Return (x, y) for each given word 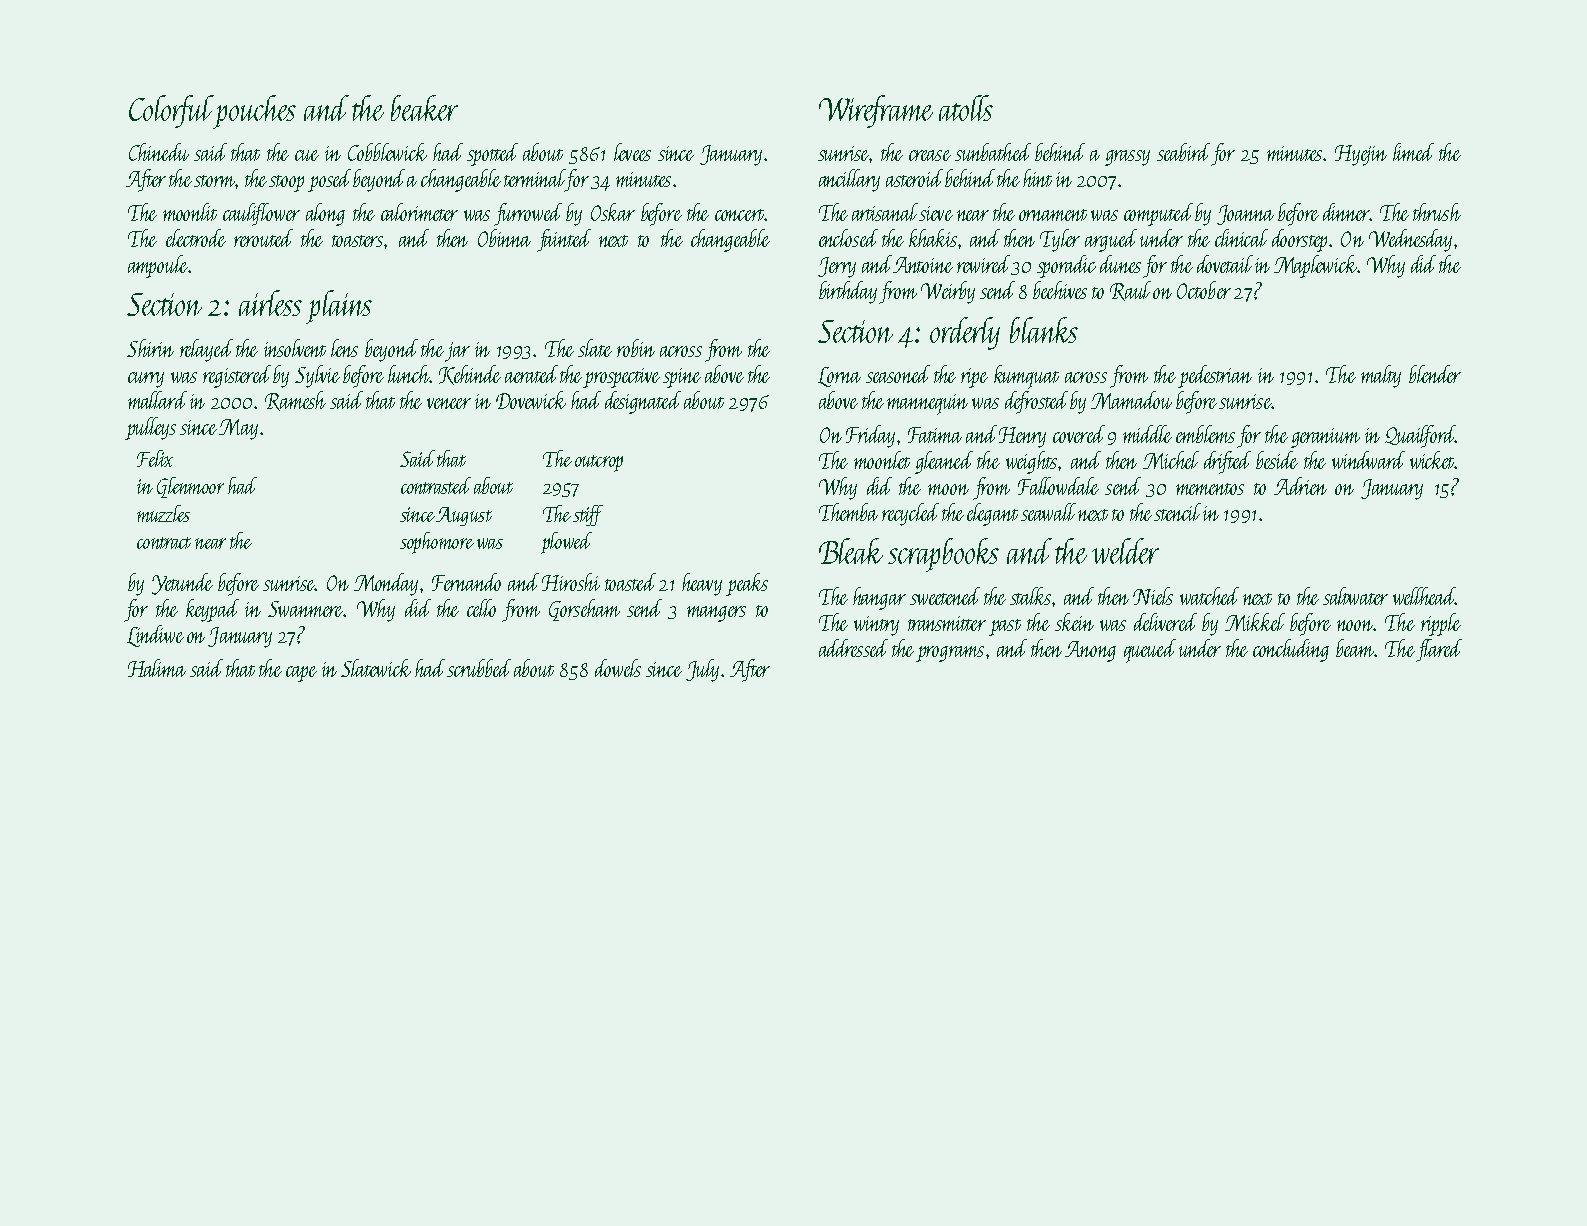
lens (344, 348)
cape (301, 674)
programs (950, 654)
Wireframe (876, 111)
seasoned (898, 374)
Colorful (172, 112)
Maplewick (1315, 266)
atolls (966, 108)
